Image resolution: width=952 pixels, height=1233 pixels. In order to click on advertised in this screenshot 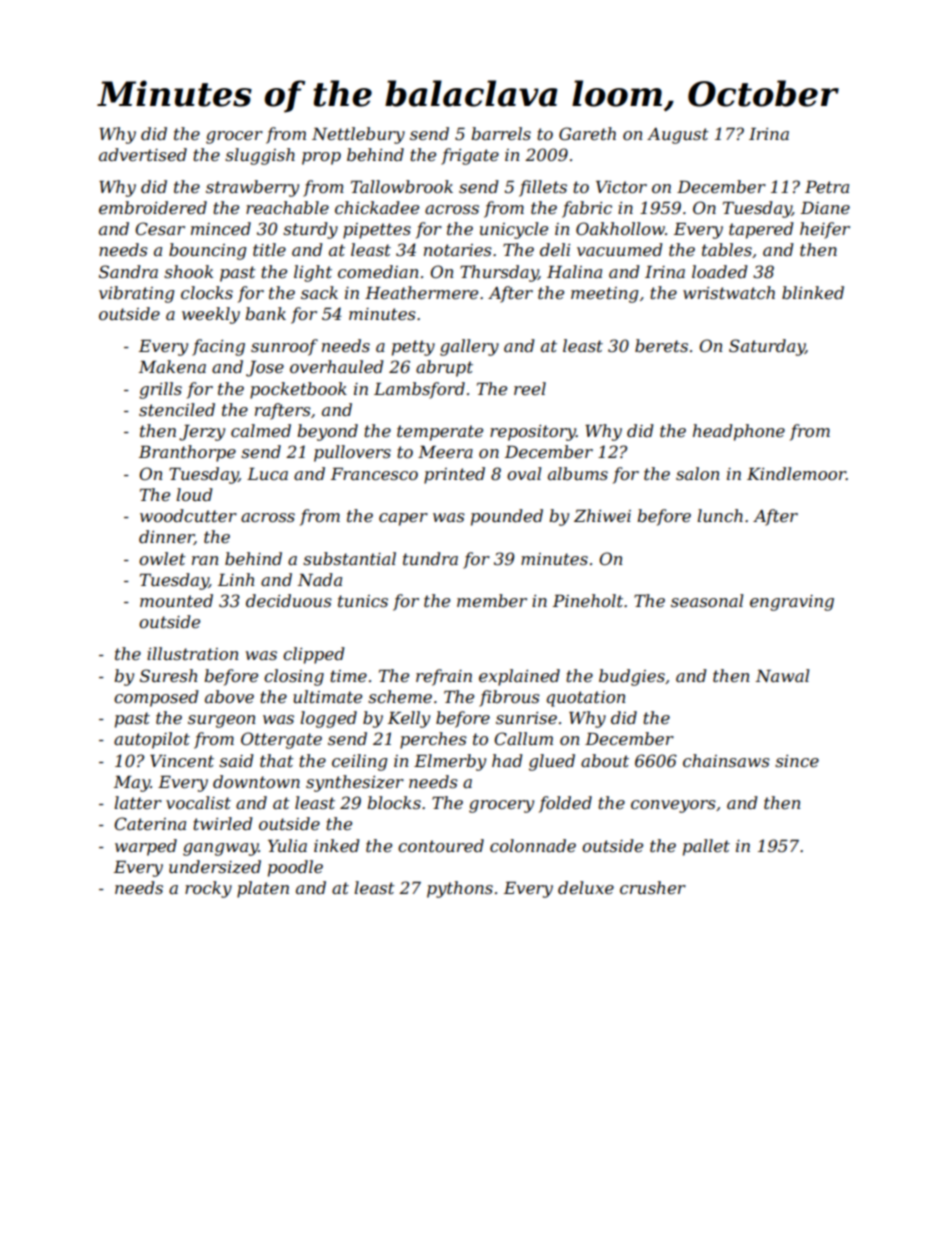, I will do `click(143, 154)`.
